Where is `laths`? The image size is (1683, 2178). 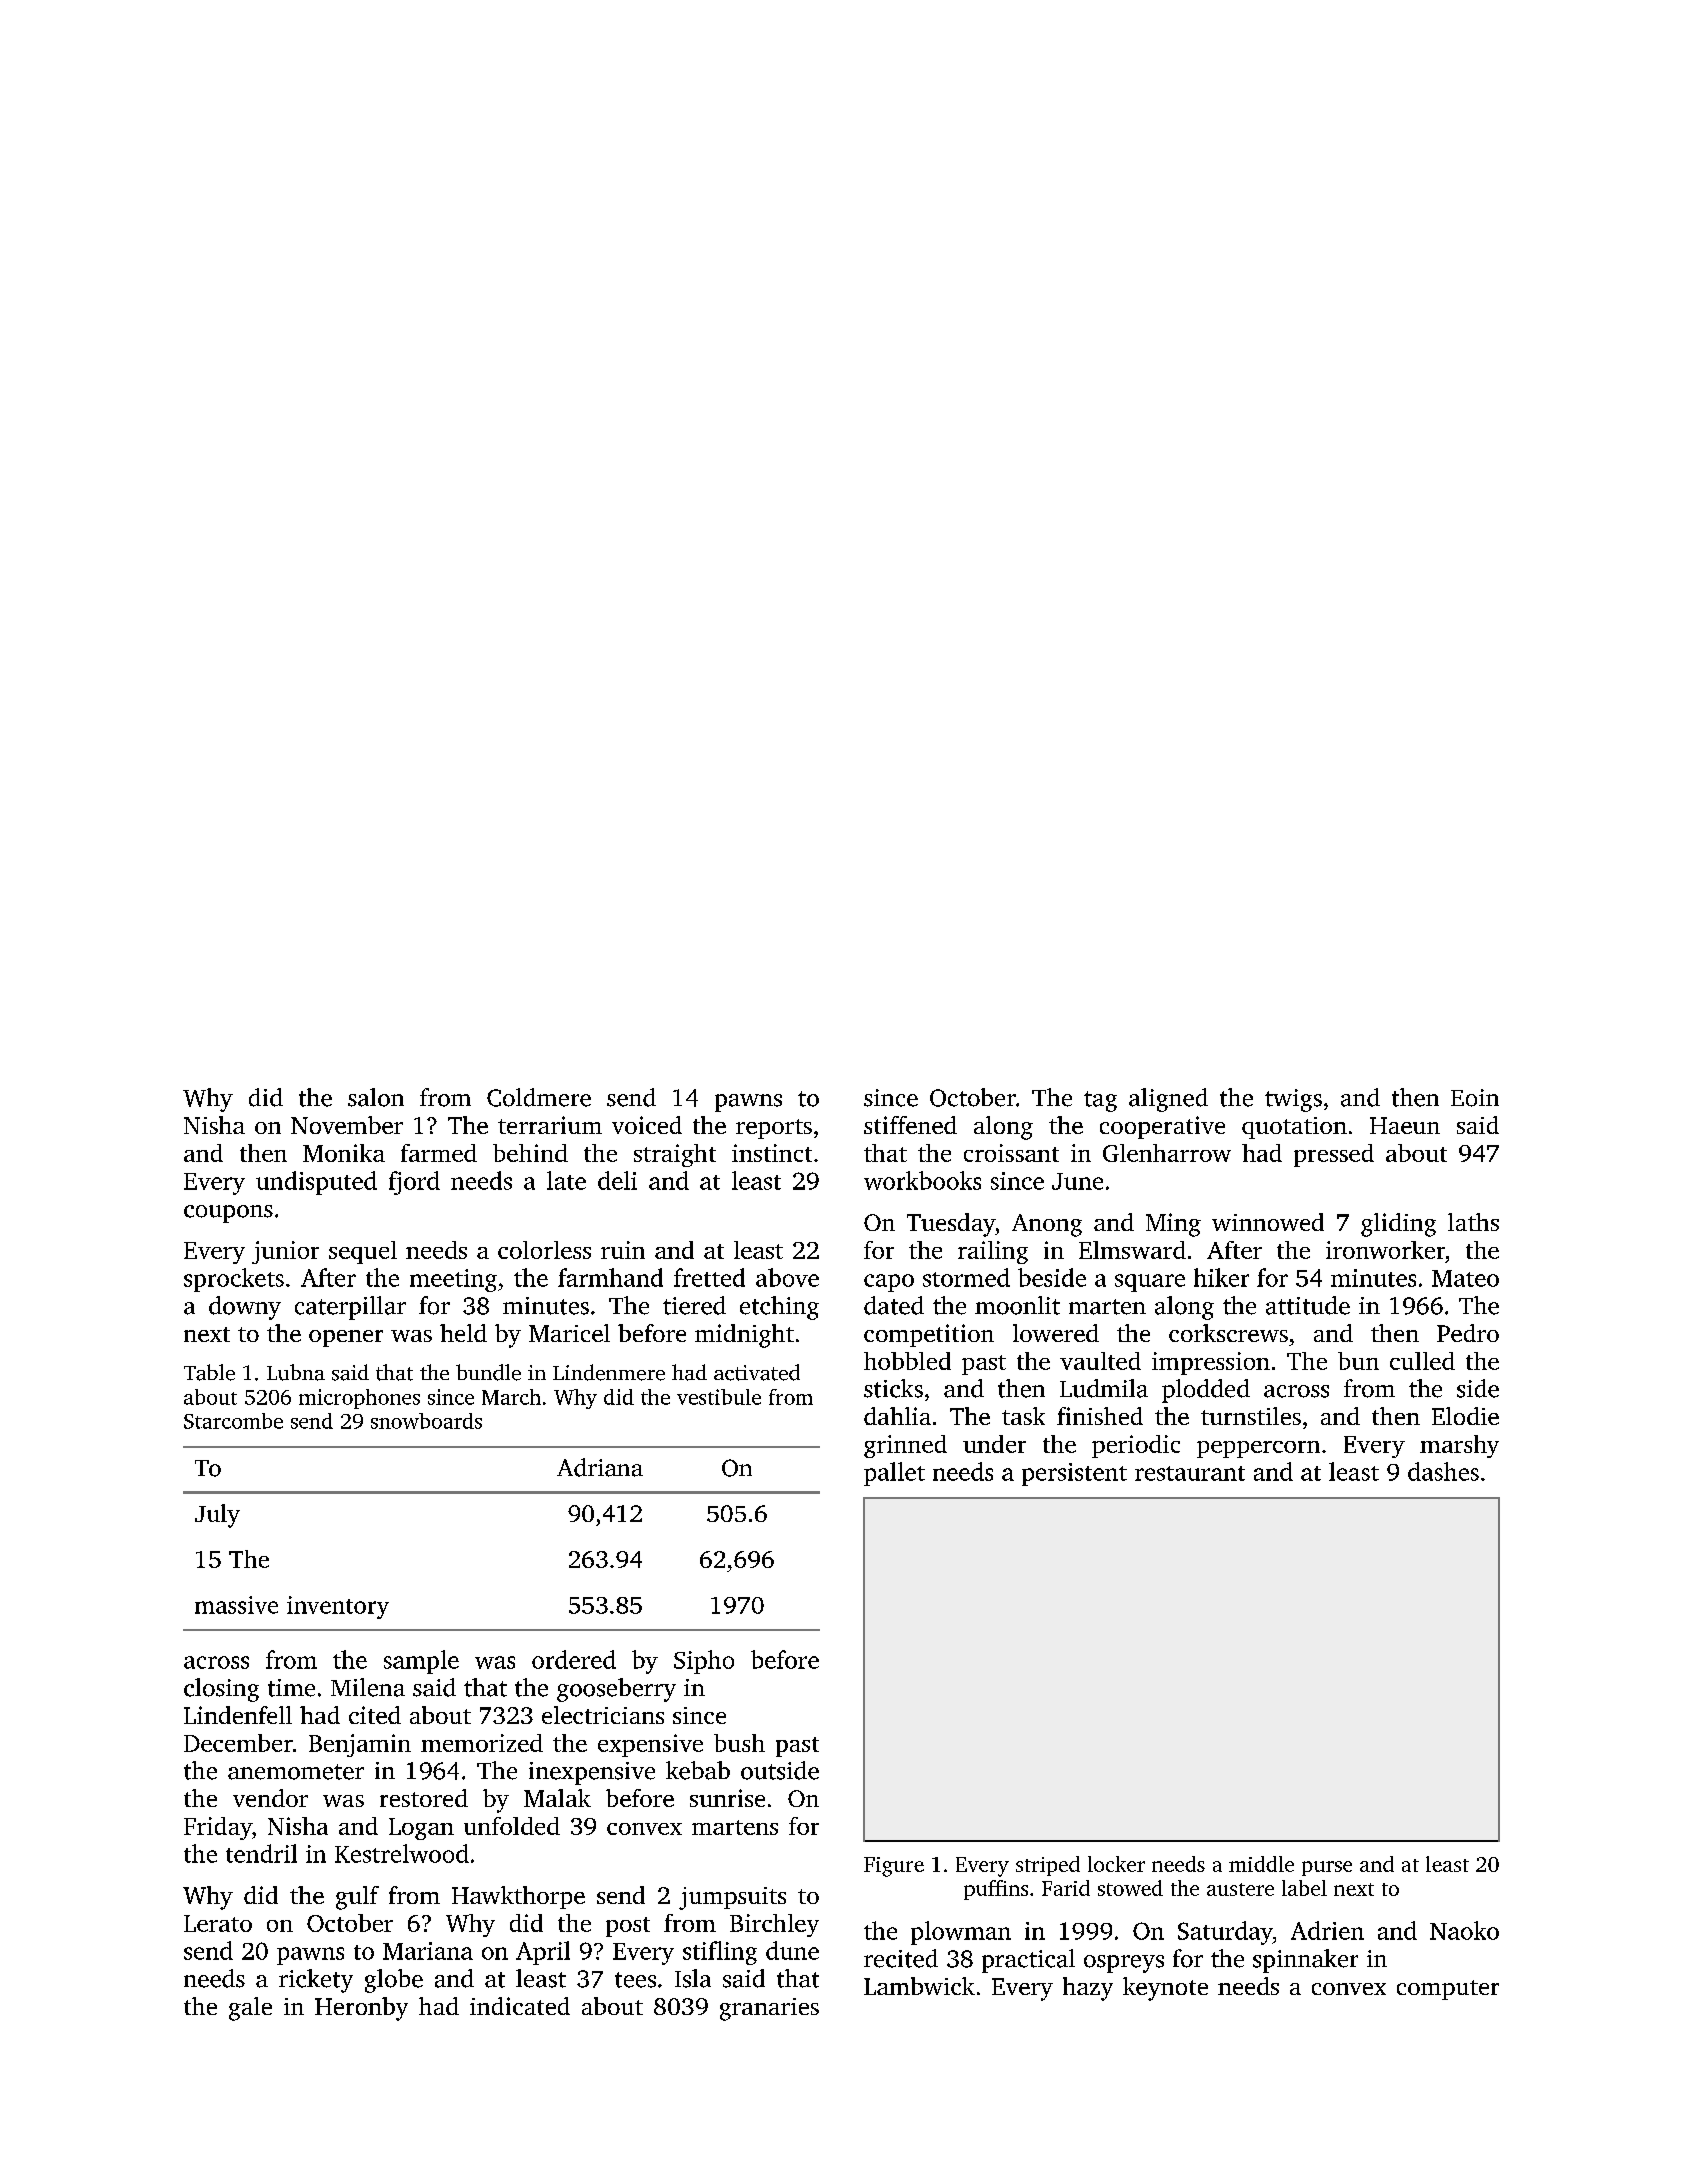
laths is located at coordinates (1473, 1222).
